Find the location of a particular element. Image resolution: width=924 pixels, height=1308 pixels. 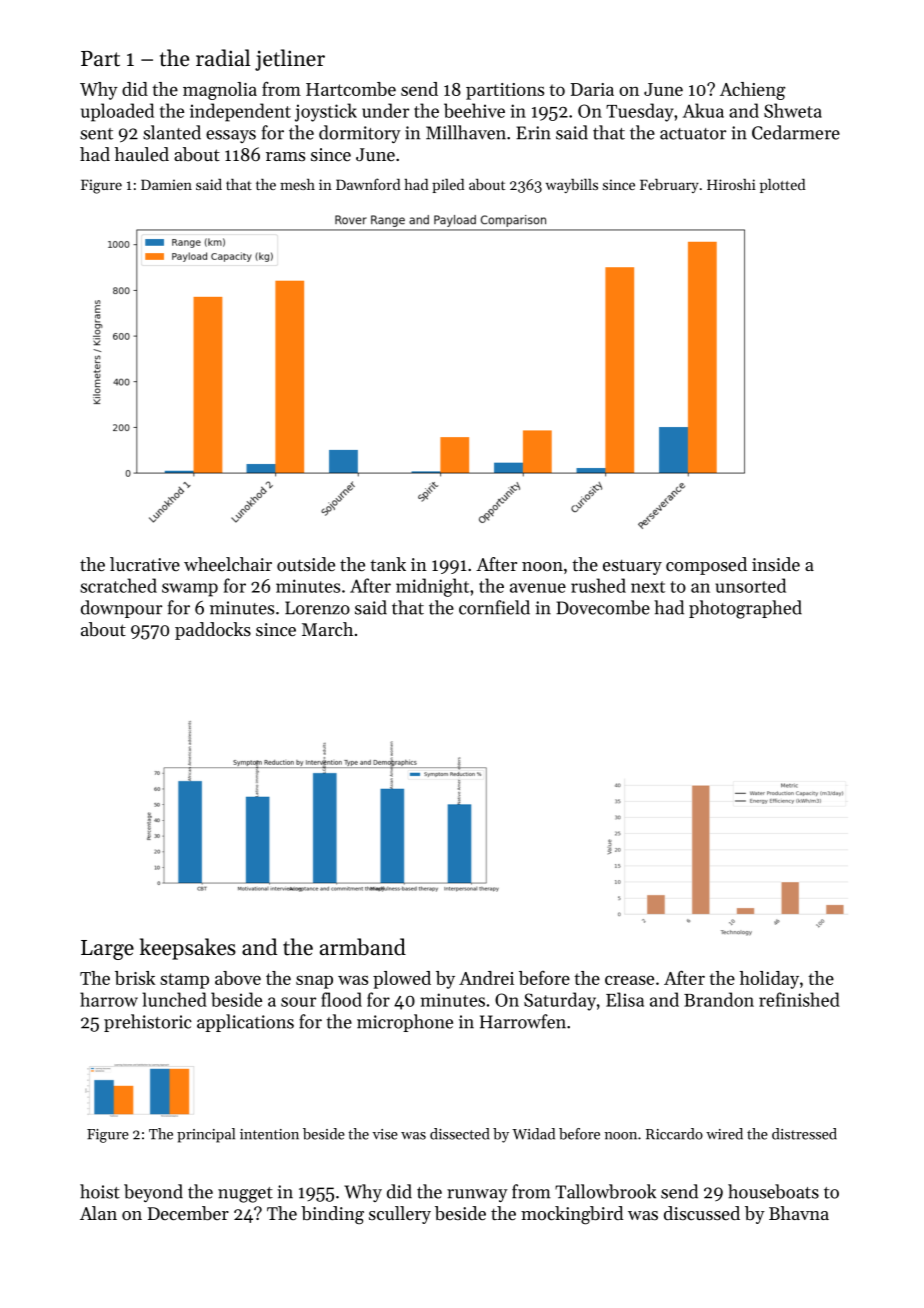

Elisa is located at coordinates (625, 999).
